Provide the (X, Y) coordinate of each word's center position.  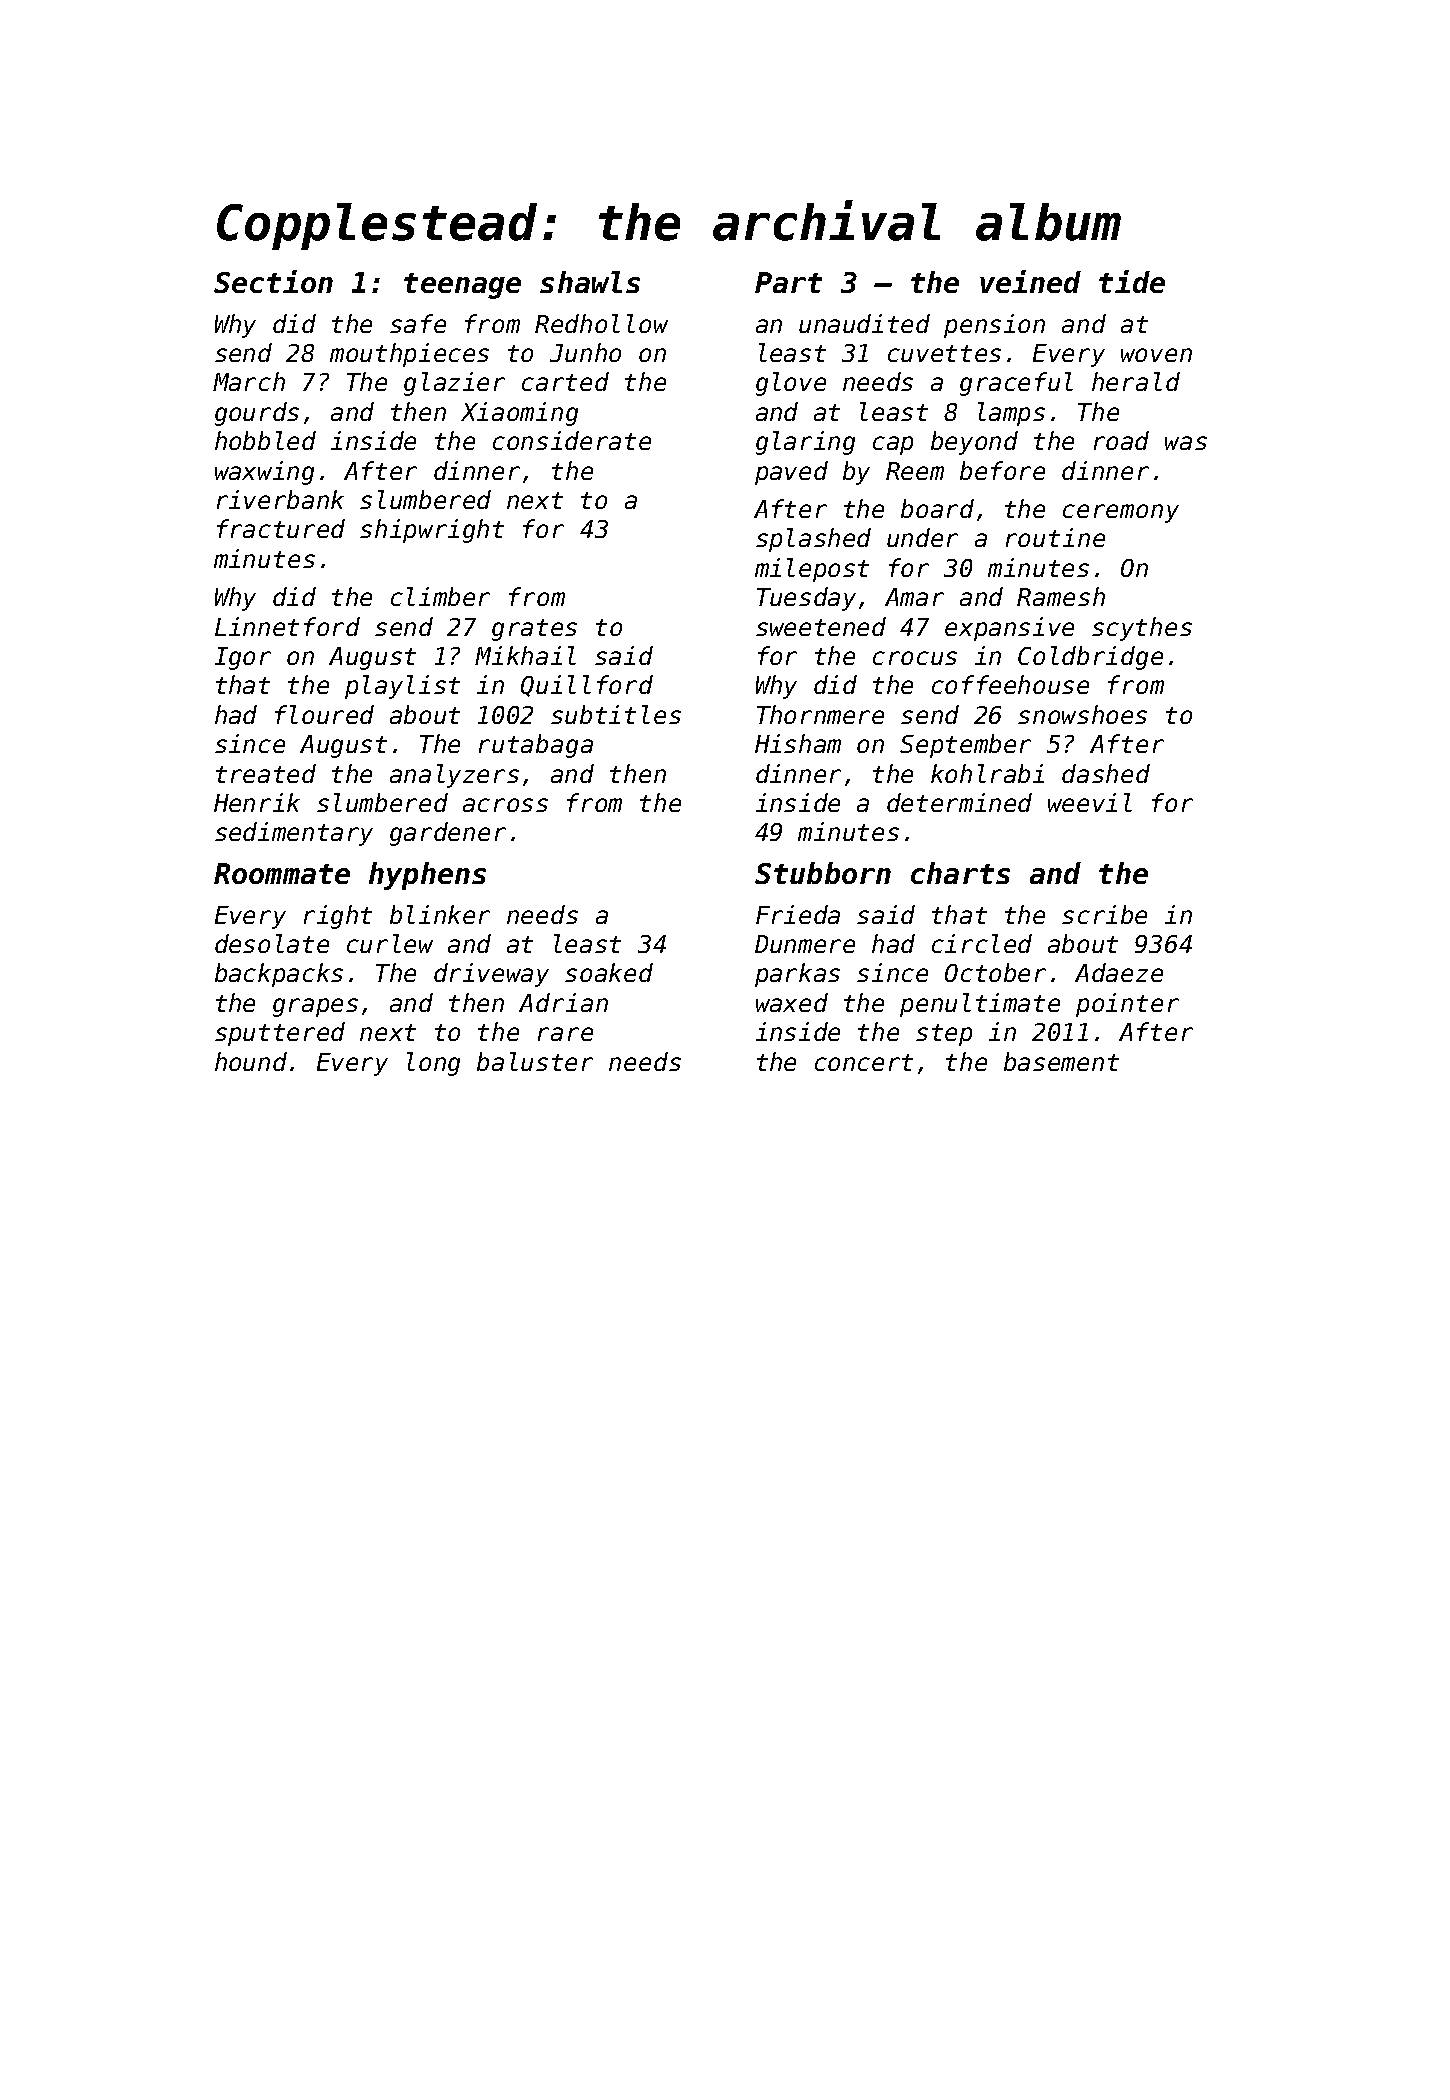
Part (788, 282)
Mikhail (525, 655)
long (433, 1064)
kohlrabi (987, 773)
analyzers (454, 776)
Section (273, 281)
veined (1030, 281)
